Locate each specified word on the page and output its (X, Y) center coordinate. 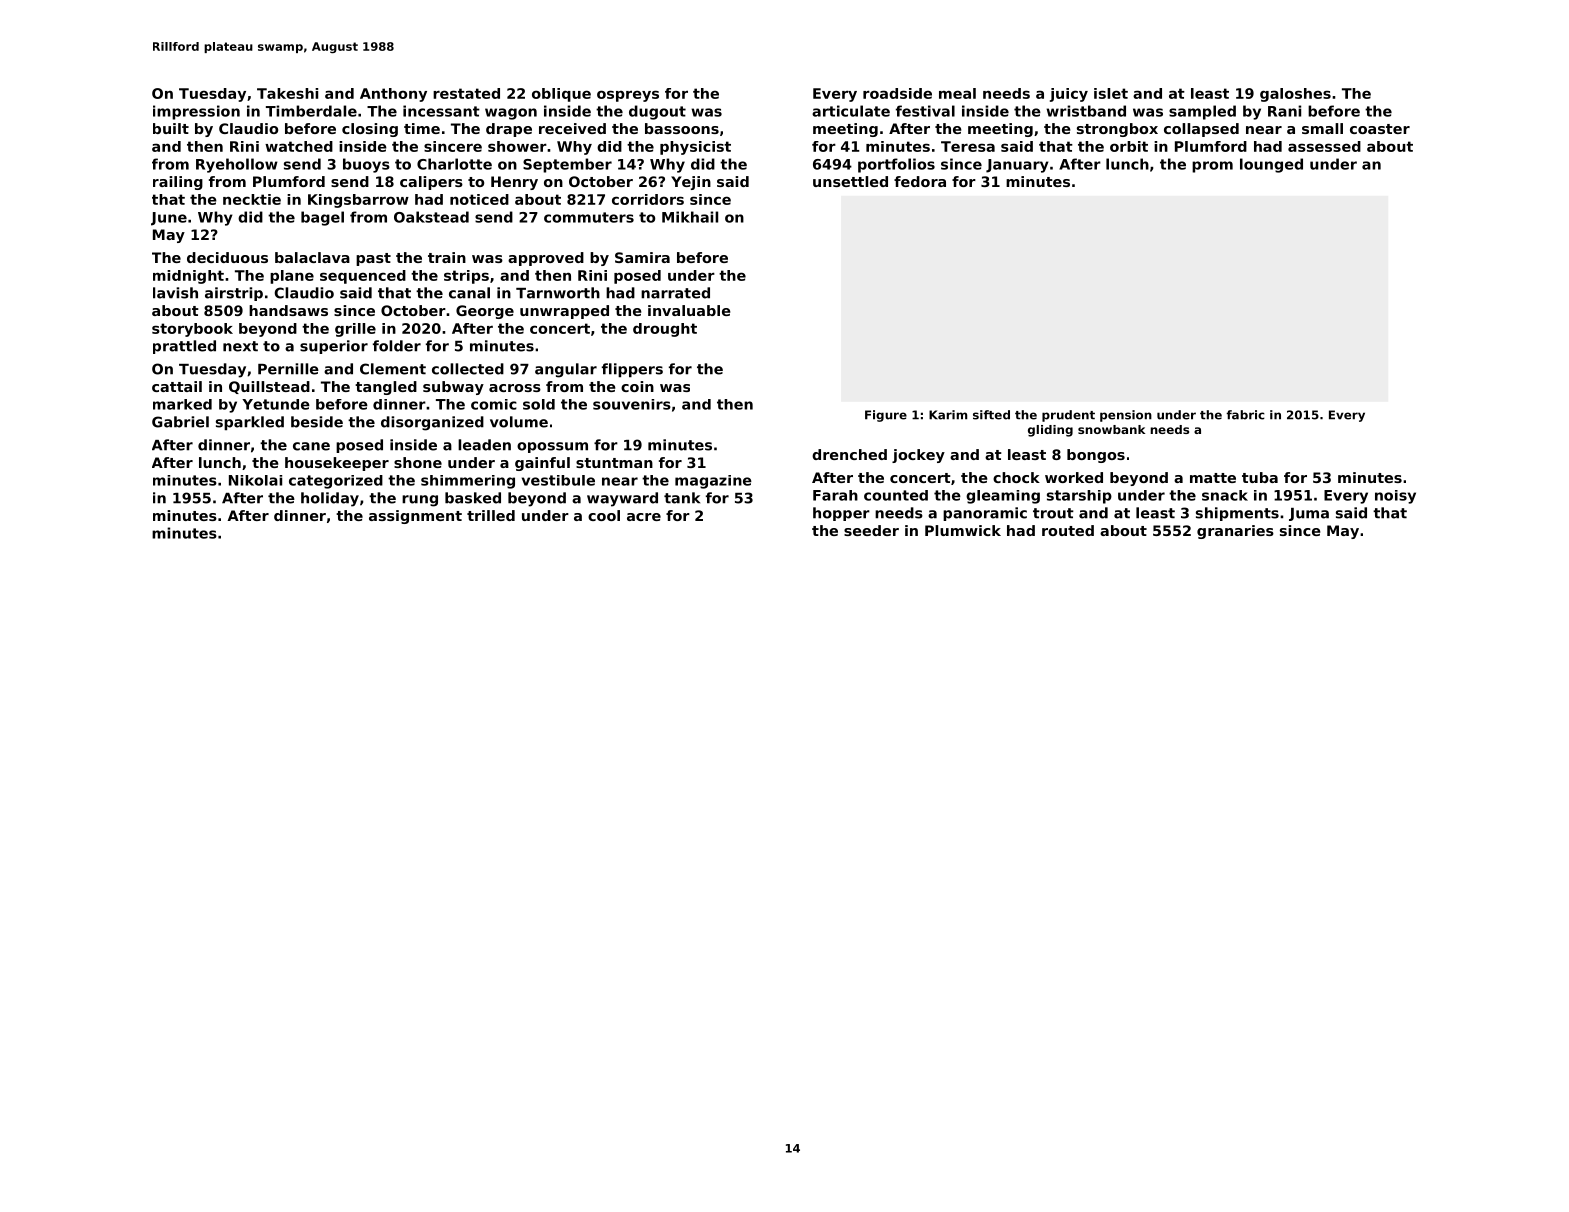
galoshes (1295, 95)
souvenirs (632, 404)
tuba (1260, 477)
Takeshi (287, 93)
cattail (177, 386)
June (169, 219)
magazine (713, 482)
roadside (897, 93)
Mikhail (690, 217)
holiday (330, 499)
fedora (920, 181)
